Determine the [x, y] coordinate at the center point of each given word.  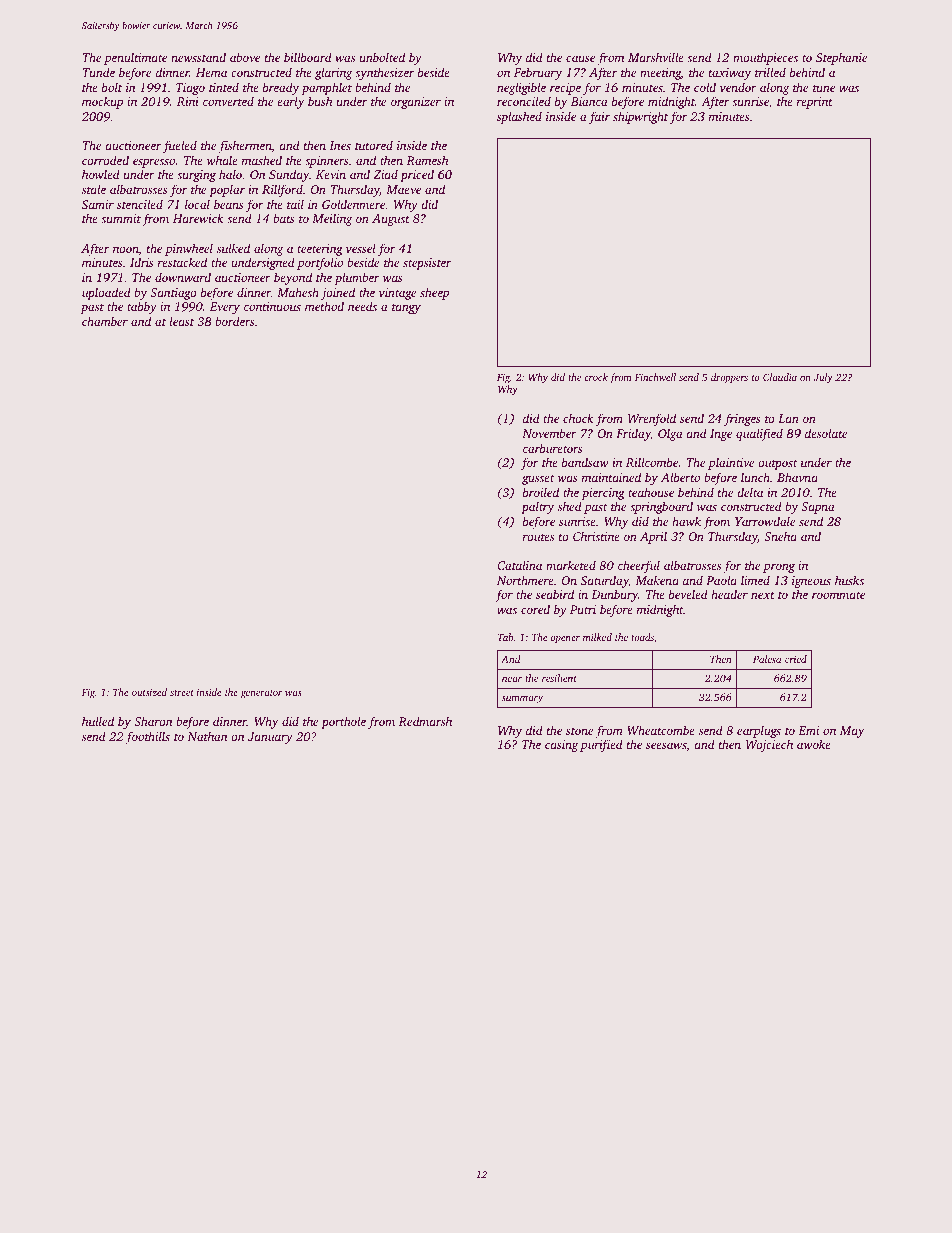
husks [849, 580]
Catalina [519, 565]
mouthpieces [765, 58]
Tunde [98, 72]
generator [261, 694]
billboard [308, 57]
